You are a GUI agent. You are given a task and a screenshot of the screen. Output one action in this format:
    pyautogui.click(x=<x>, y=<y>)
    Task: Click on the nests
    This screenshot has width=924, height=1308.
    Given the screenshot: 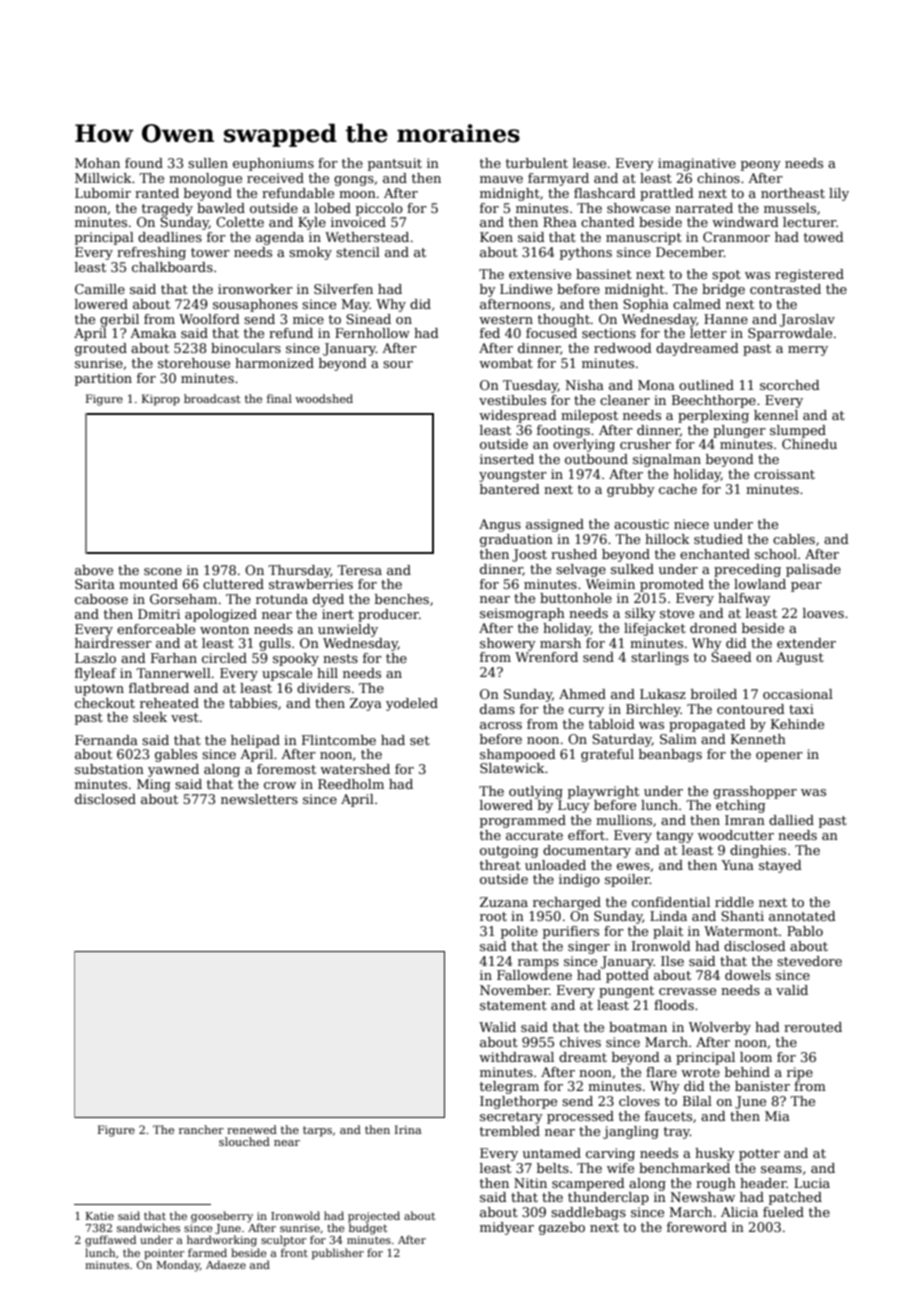 What is the action you would take?
    pyautogui.click(x=340, y=658)
